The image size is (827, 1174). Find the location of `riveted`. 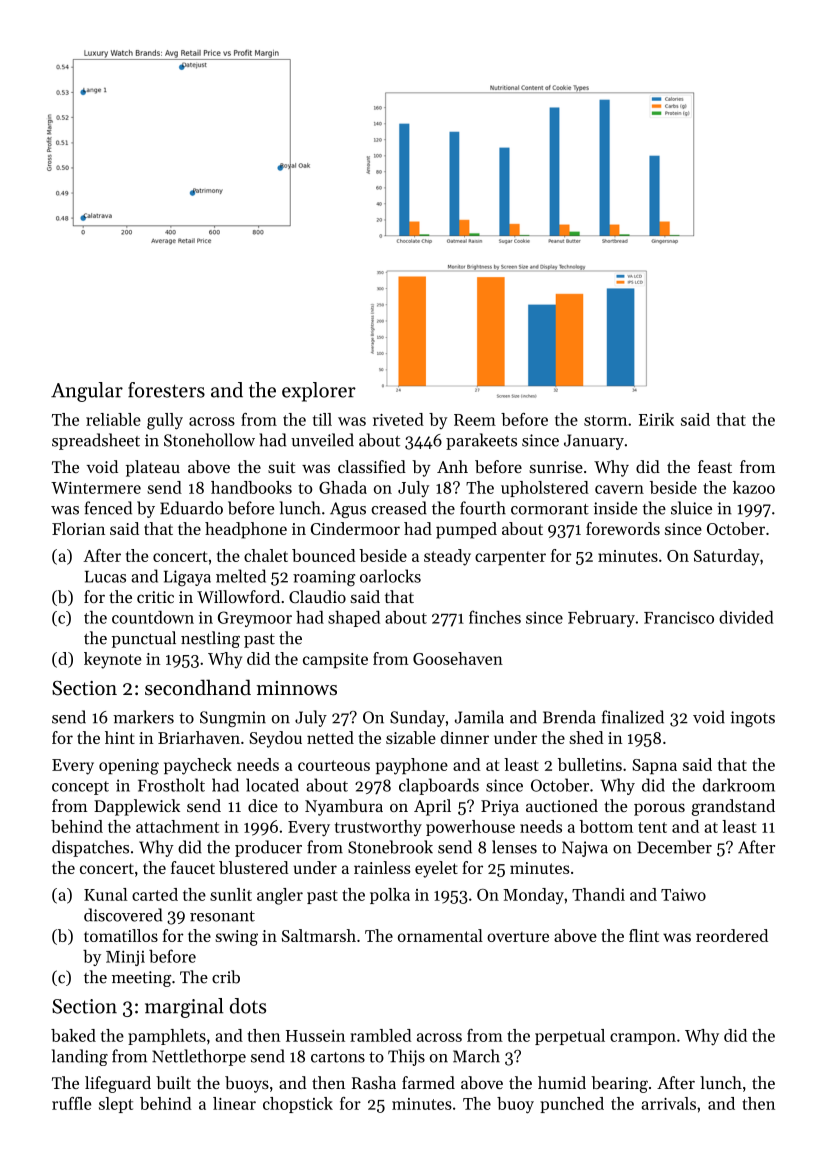

riveted is located at coordinates (398, 419).
